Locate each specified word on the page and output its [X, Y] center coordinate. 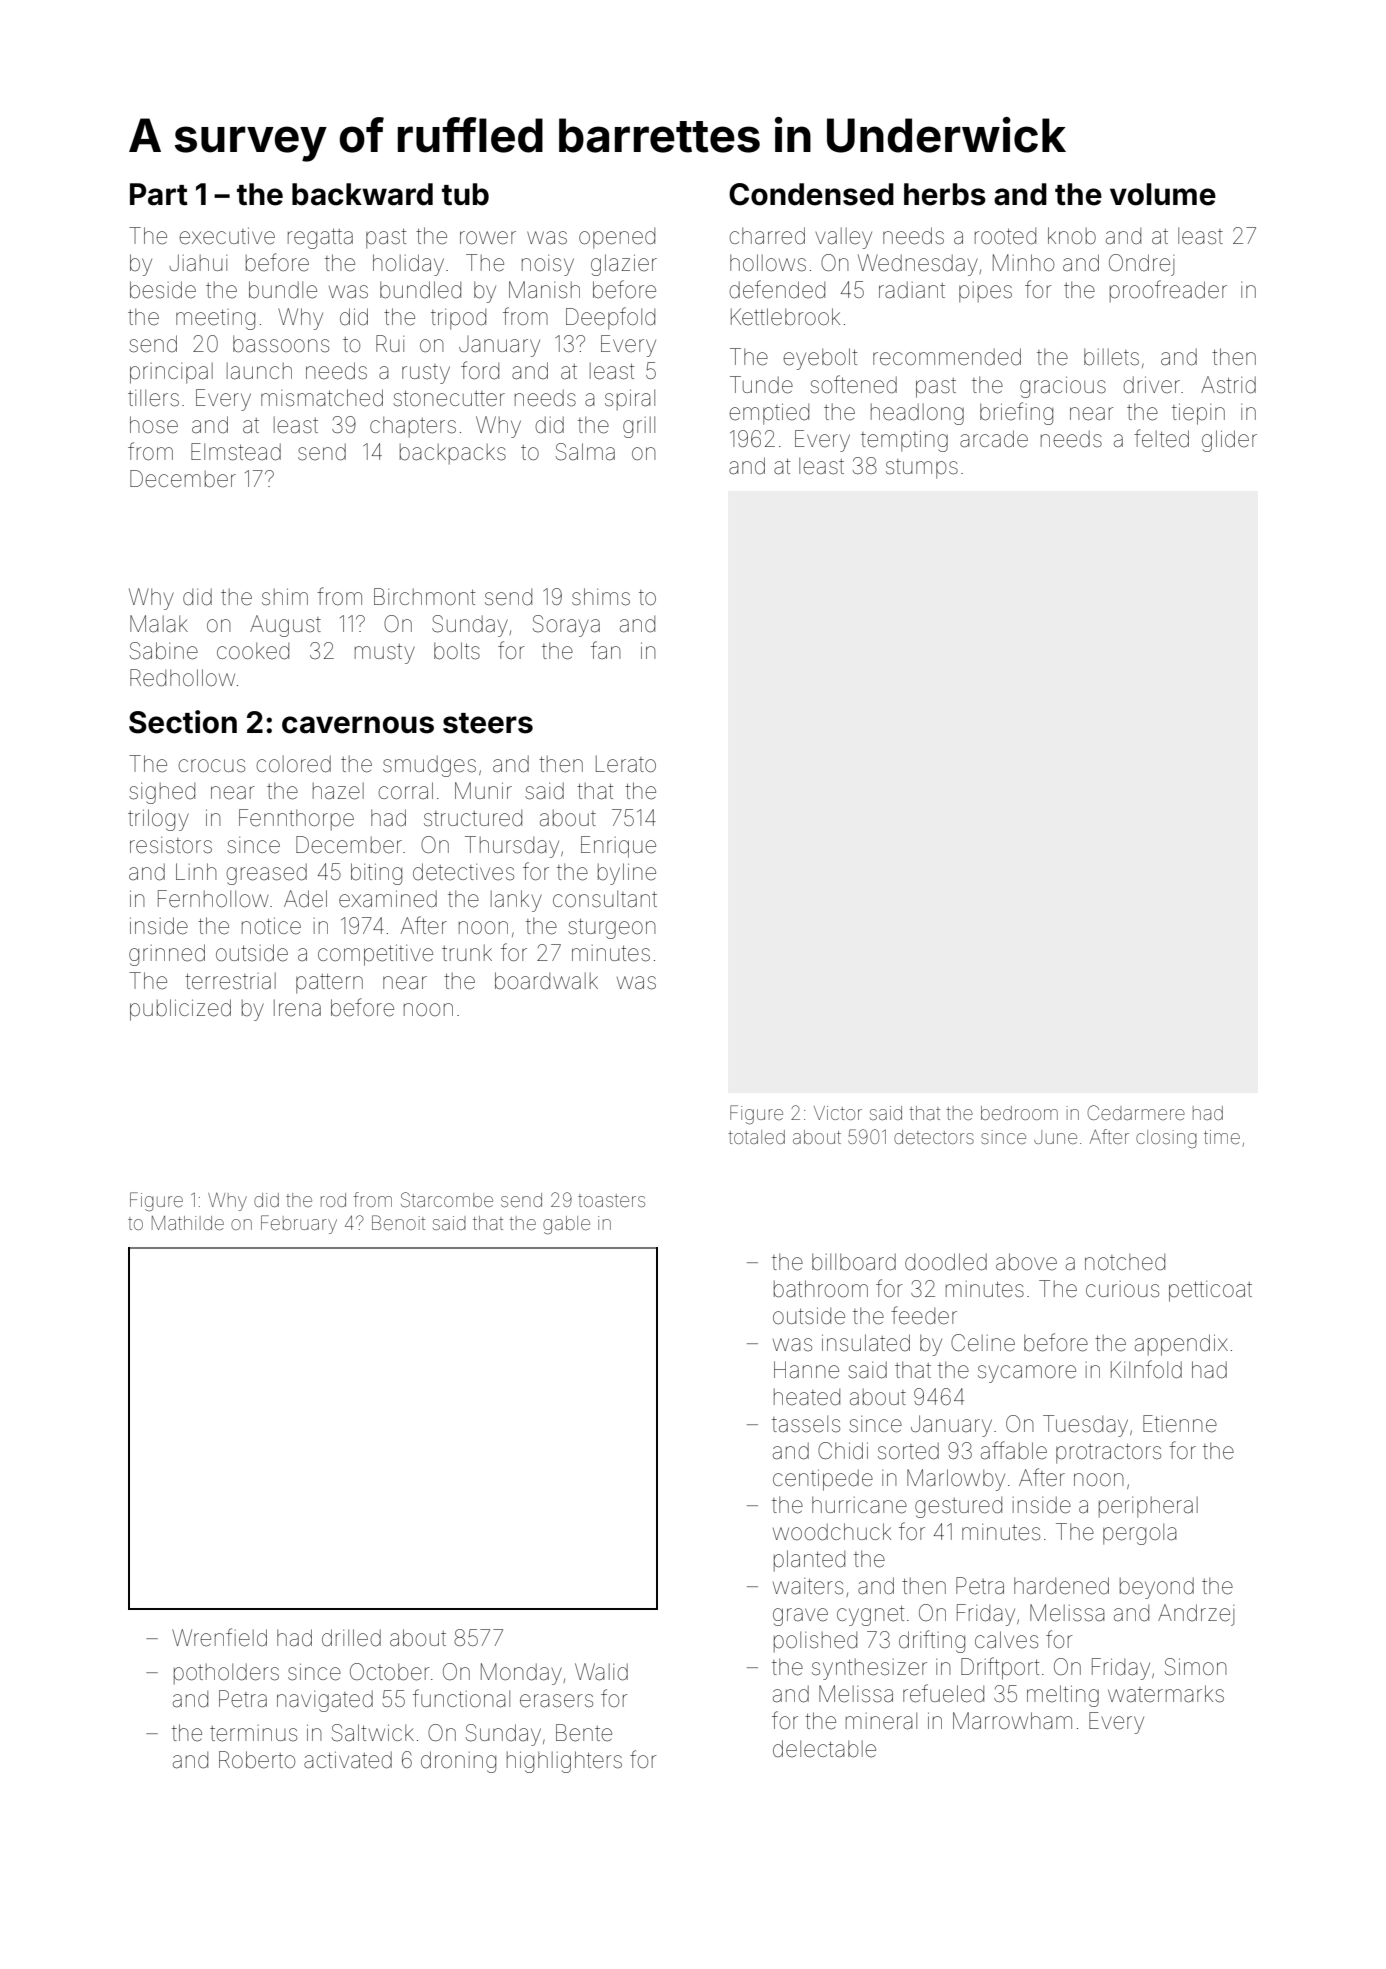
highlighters [564, 1762]
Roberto [257, 1760]
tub [465, 194]
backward [362, 194]
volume [1163, 194]
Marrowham [1012, 1721]
